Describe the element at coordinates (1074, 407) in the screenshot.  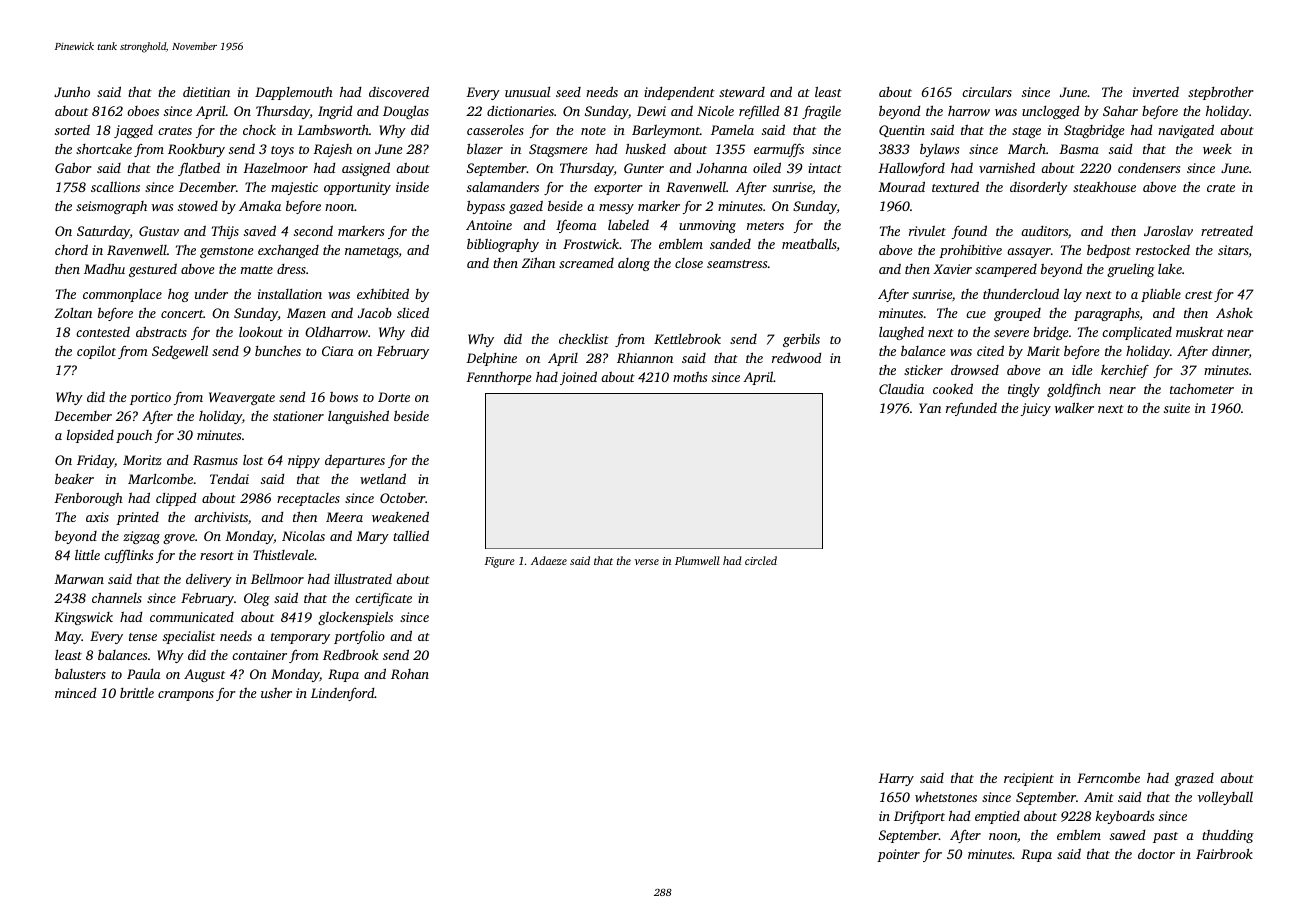
I see `walker` at that location.
